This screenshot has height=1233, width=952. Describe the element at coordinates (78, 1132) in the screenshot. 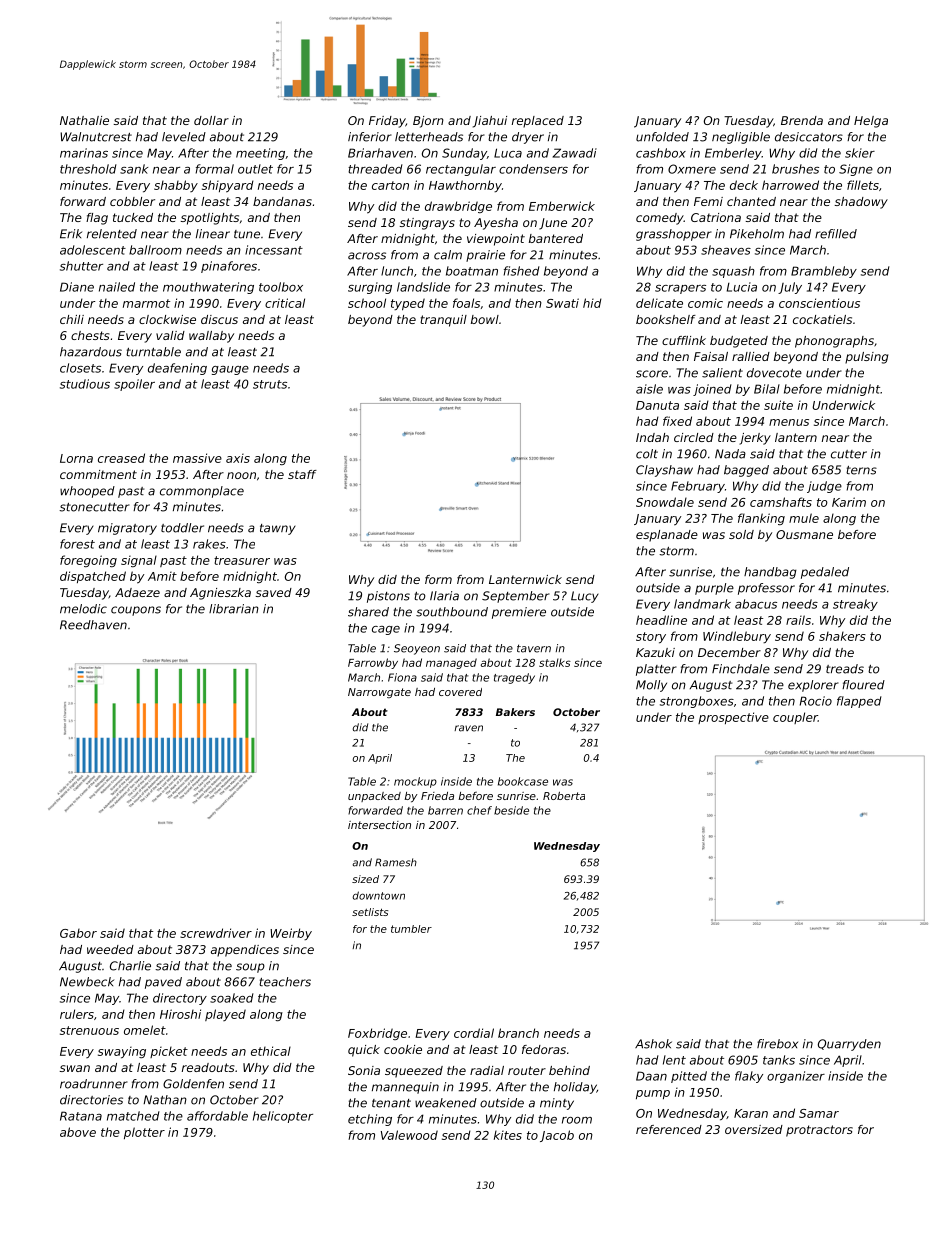

I see `above` at that location.
